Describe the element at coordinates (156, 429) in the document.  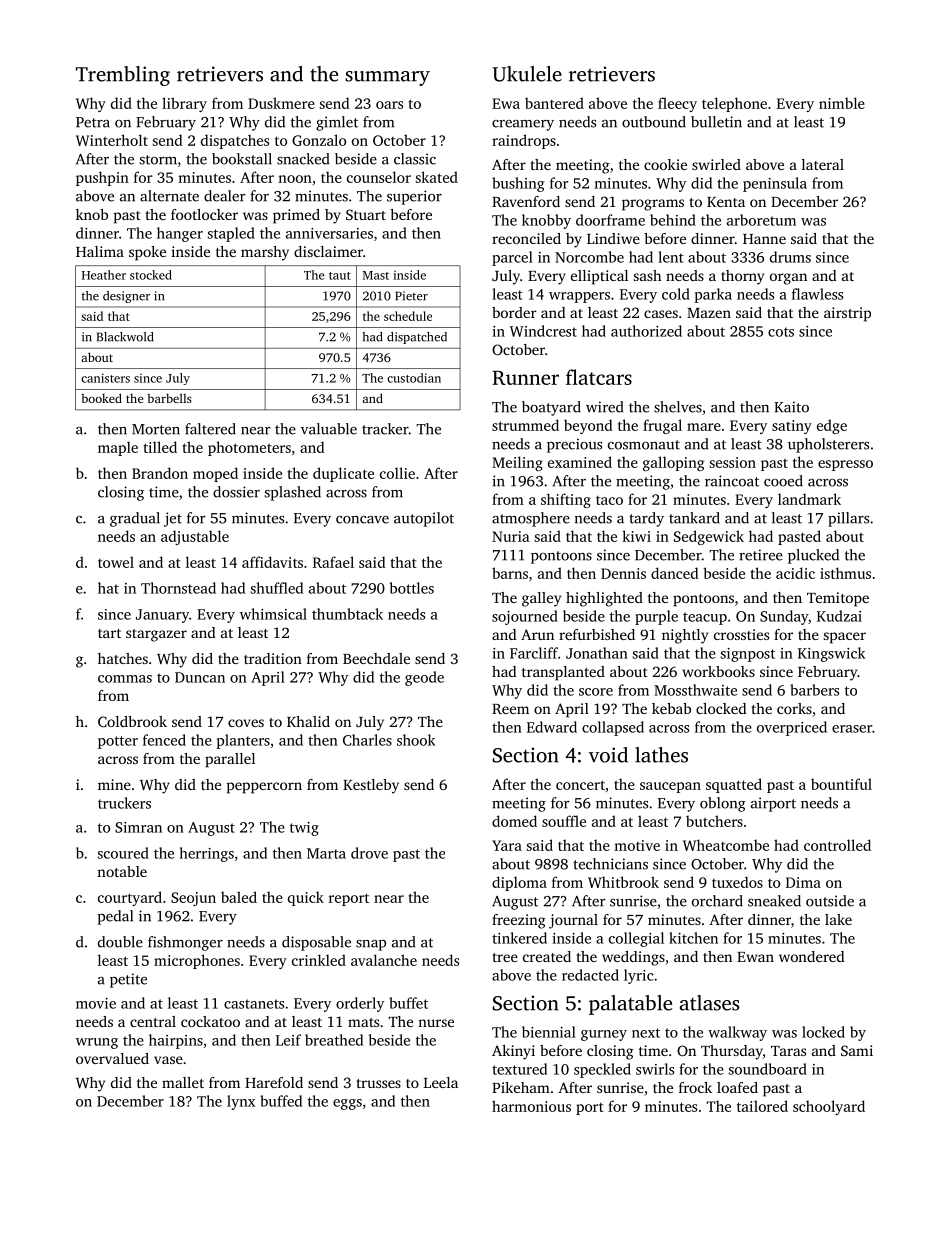
I see `Morten` at that location.
